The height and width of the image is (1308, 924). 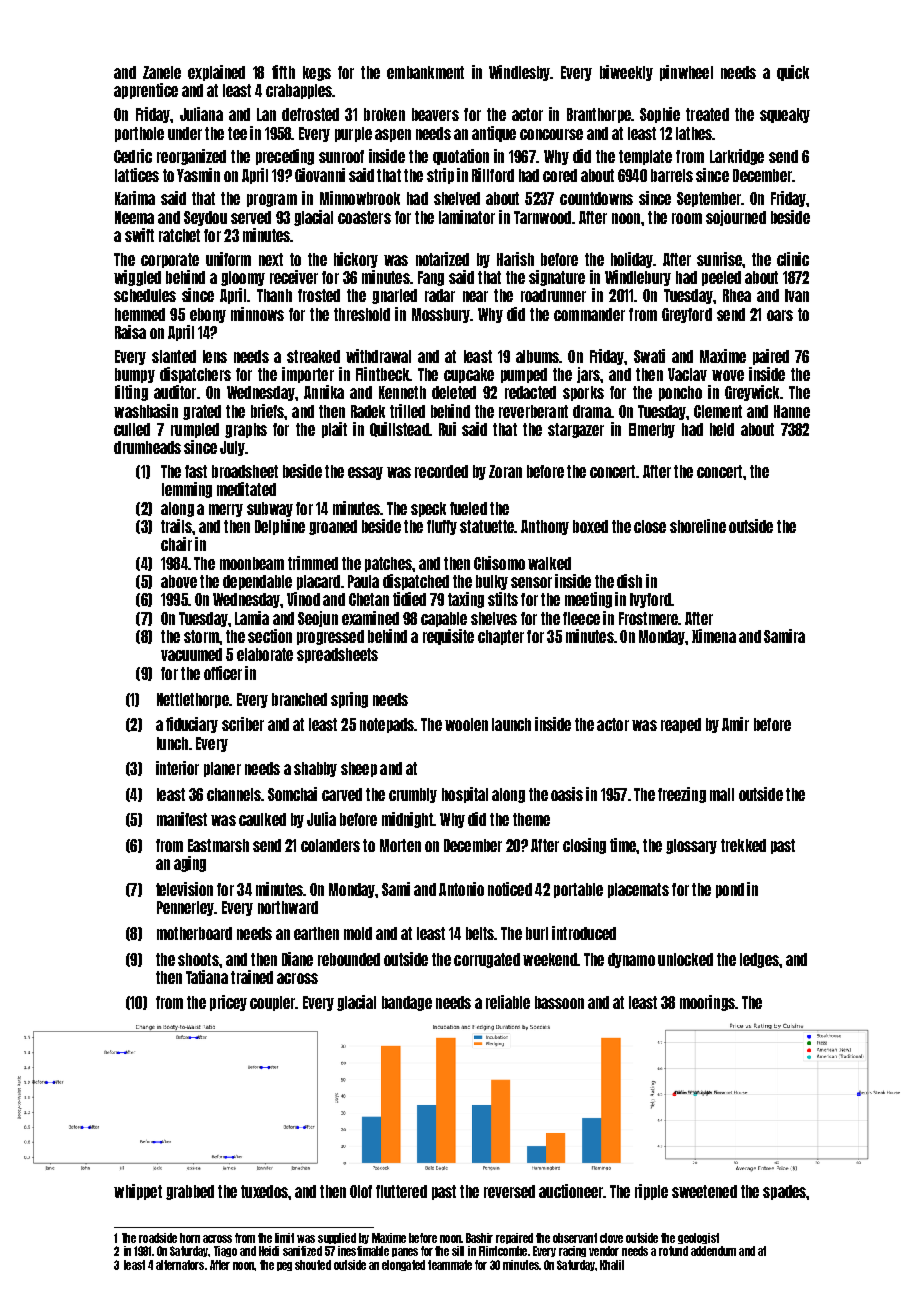 What do you see at coordinates (793, 73) in the image?
I see `quick` at bounding box center [793, 73].
